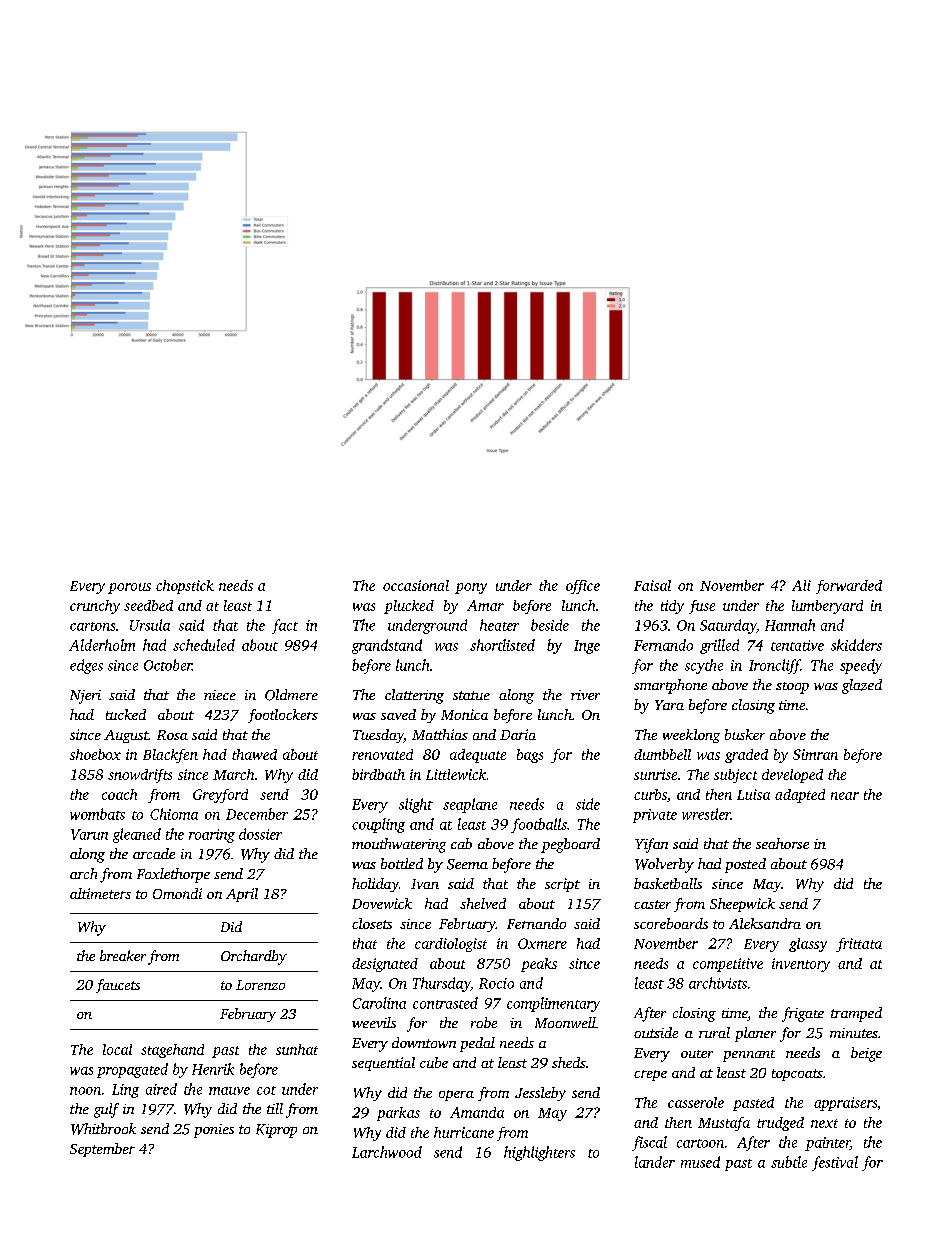 This screenshot has width=952, height=1233. What do you see at coordinates (185, 587) in the screenshot?
I see `chopstick` at bounding box center [185, 587].
